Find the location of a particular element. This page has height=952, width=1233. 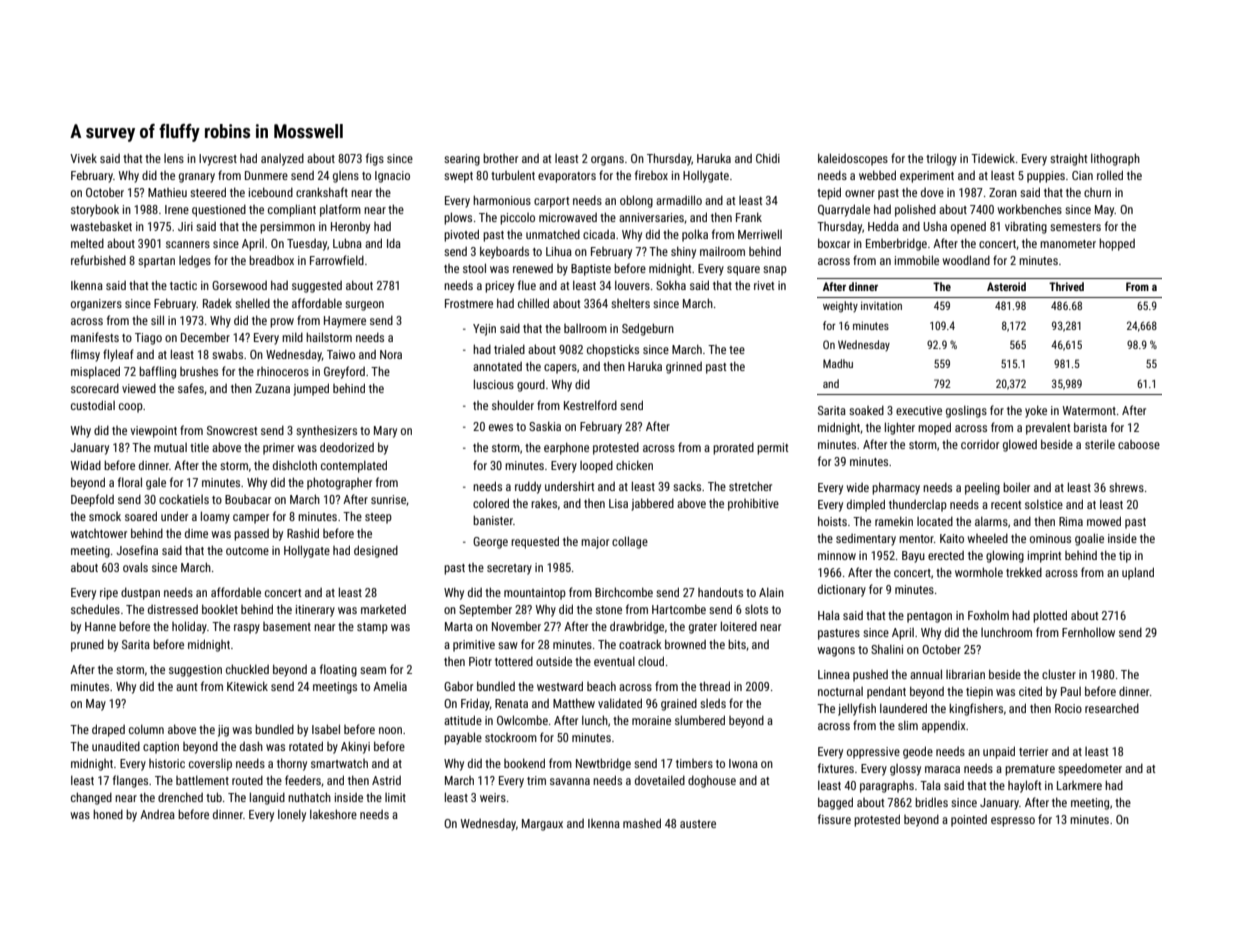

Greyford is located at coordinates (344, 372).
